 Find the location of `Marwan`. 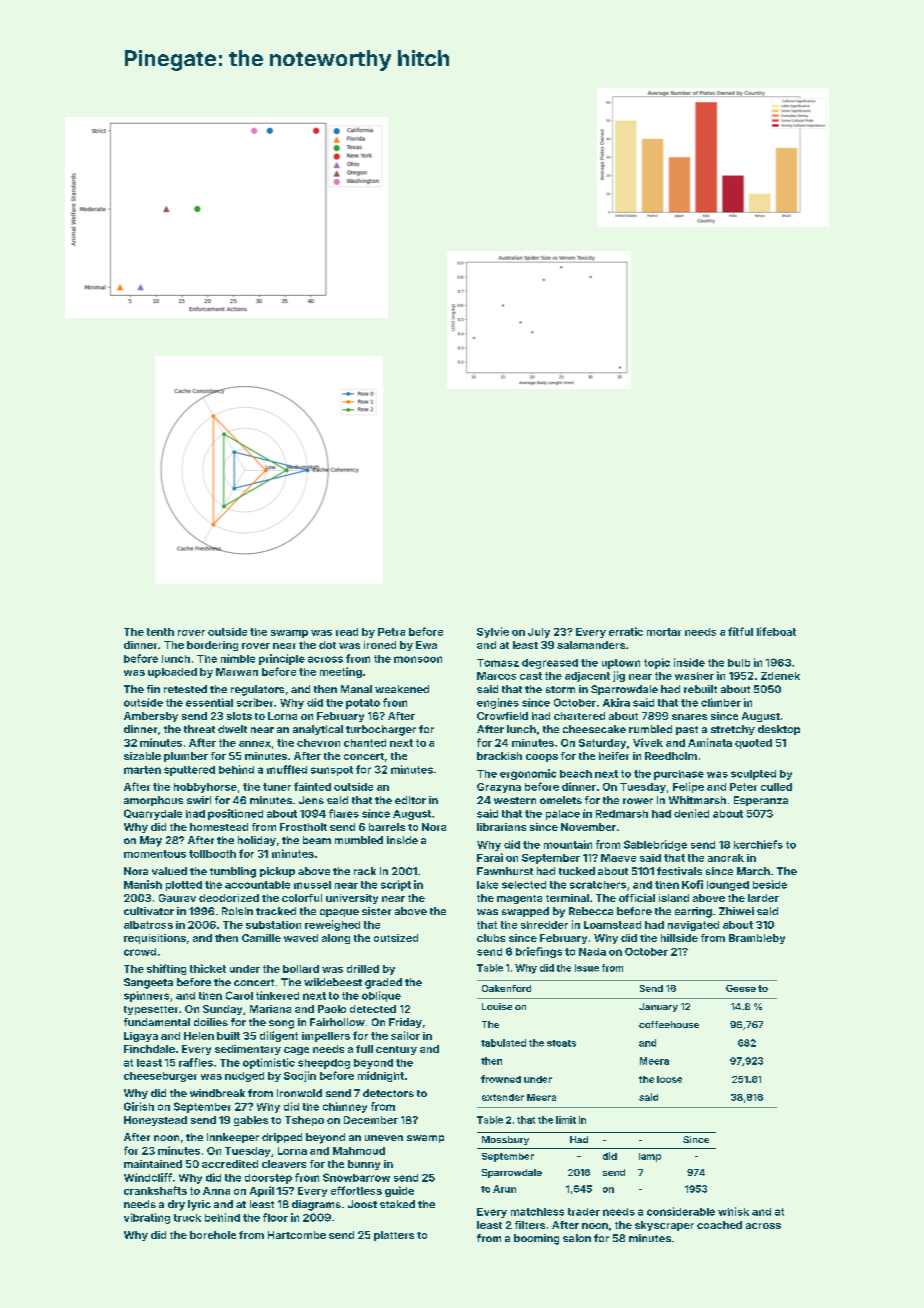

Marwan is located at coordinates (237, 672).
